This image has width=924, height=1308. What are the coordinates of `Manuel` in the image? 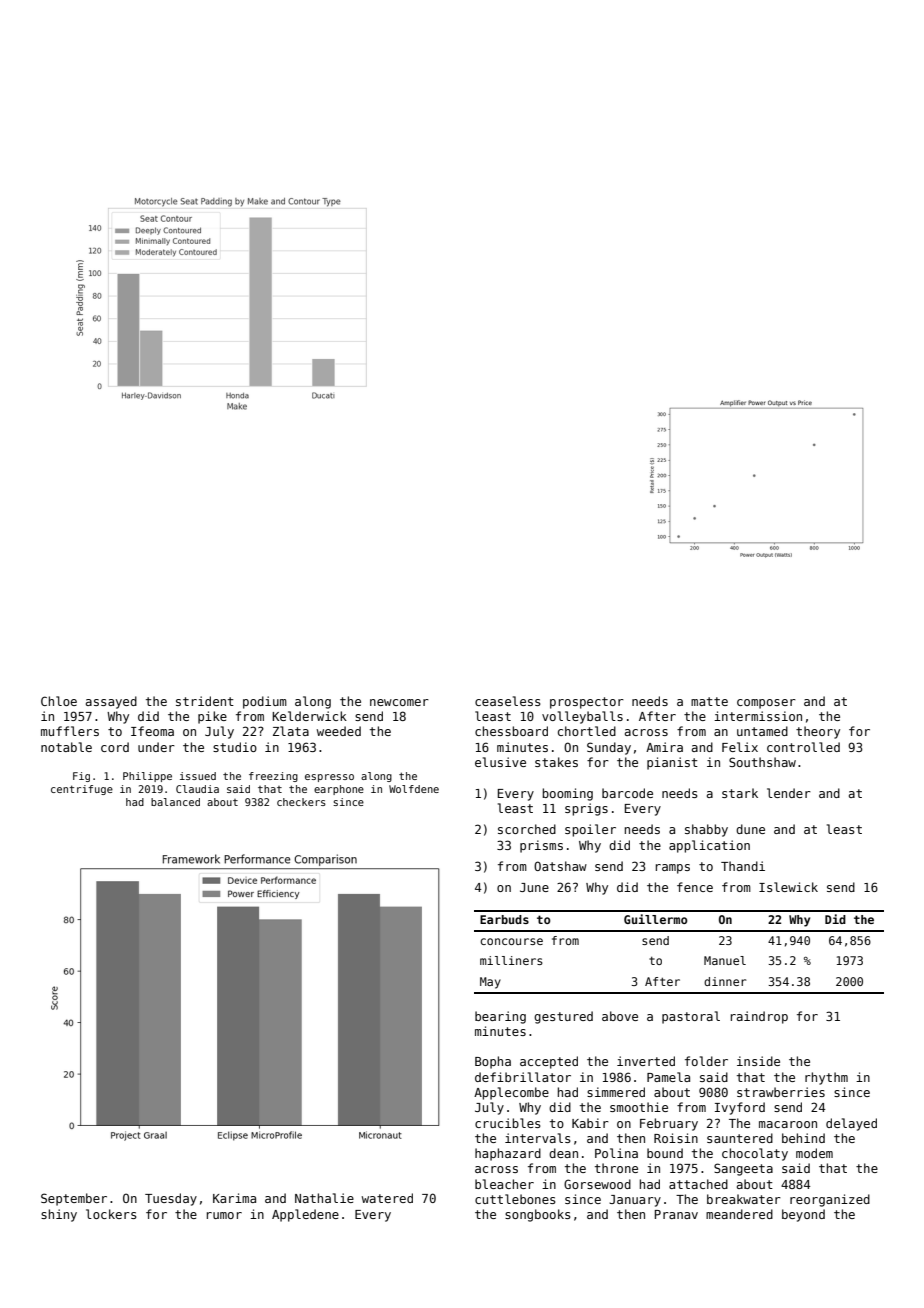 It's located at (725, 960).
